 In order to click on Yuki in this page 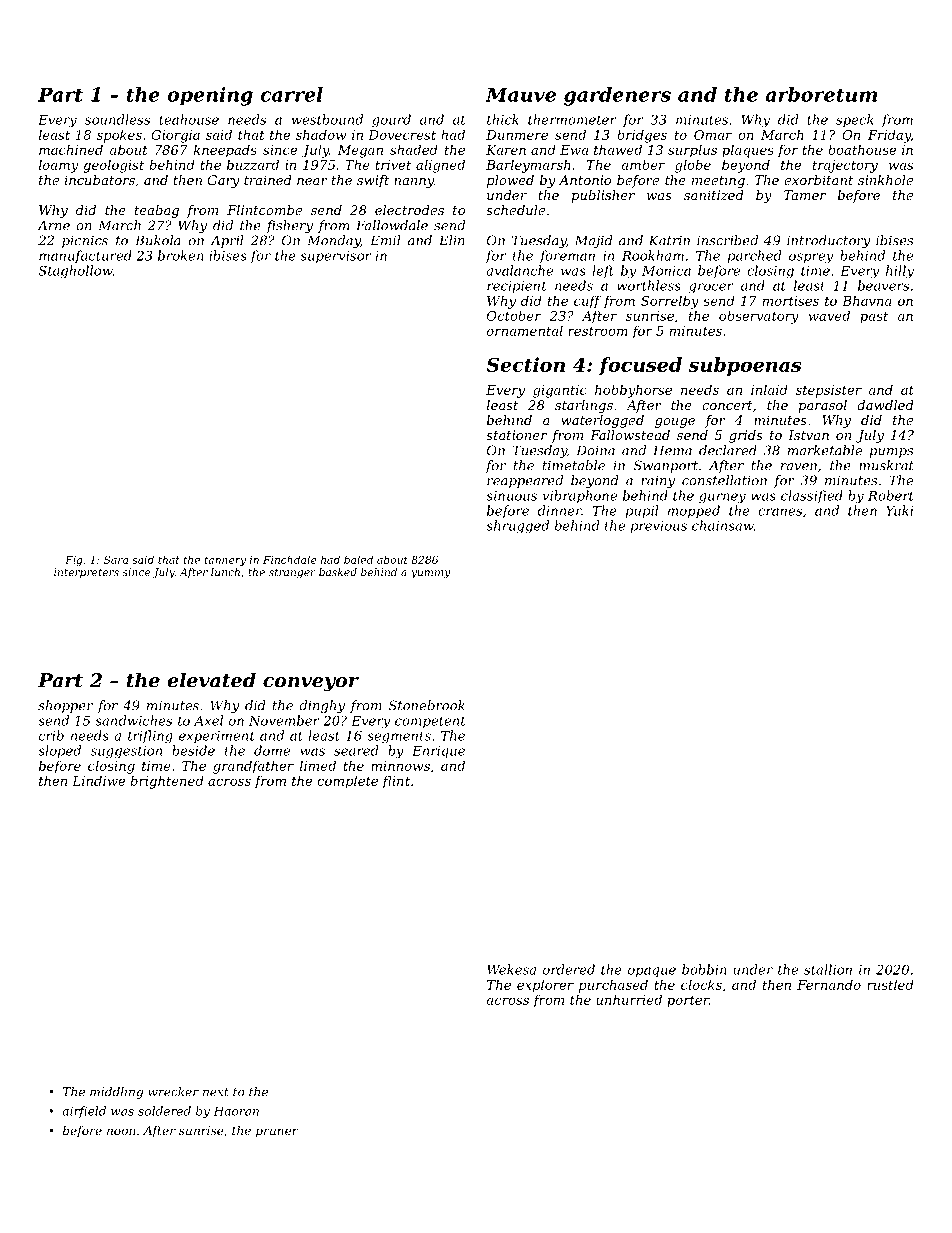, I will do `click(899, 510)`.
